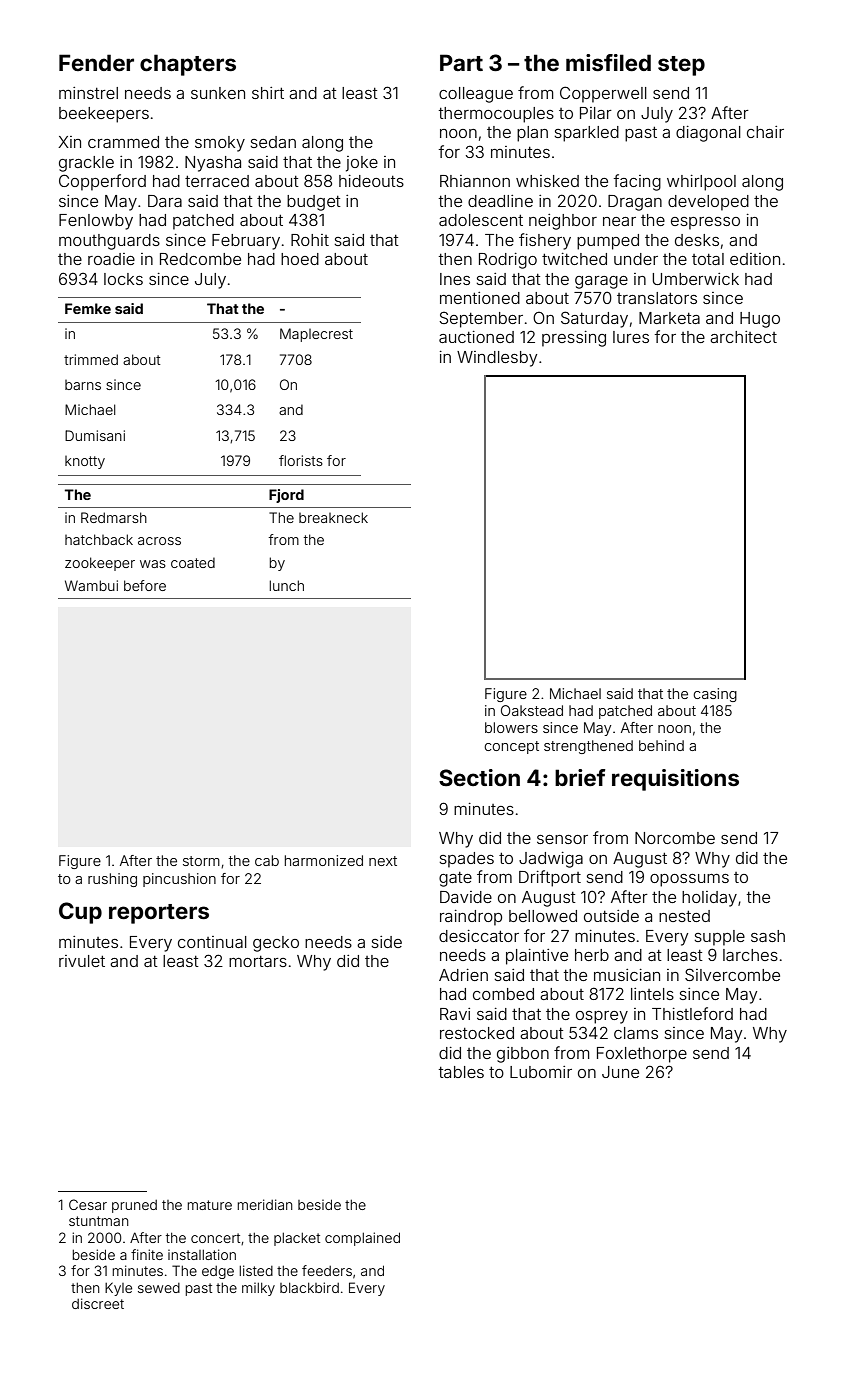  What do you see at coordinates (333, 517) in the document?
I see `breakneck` at bounding box center [333, 517].
